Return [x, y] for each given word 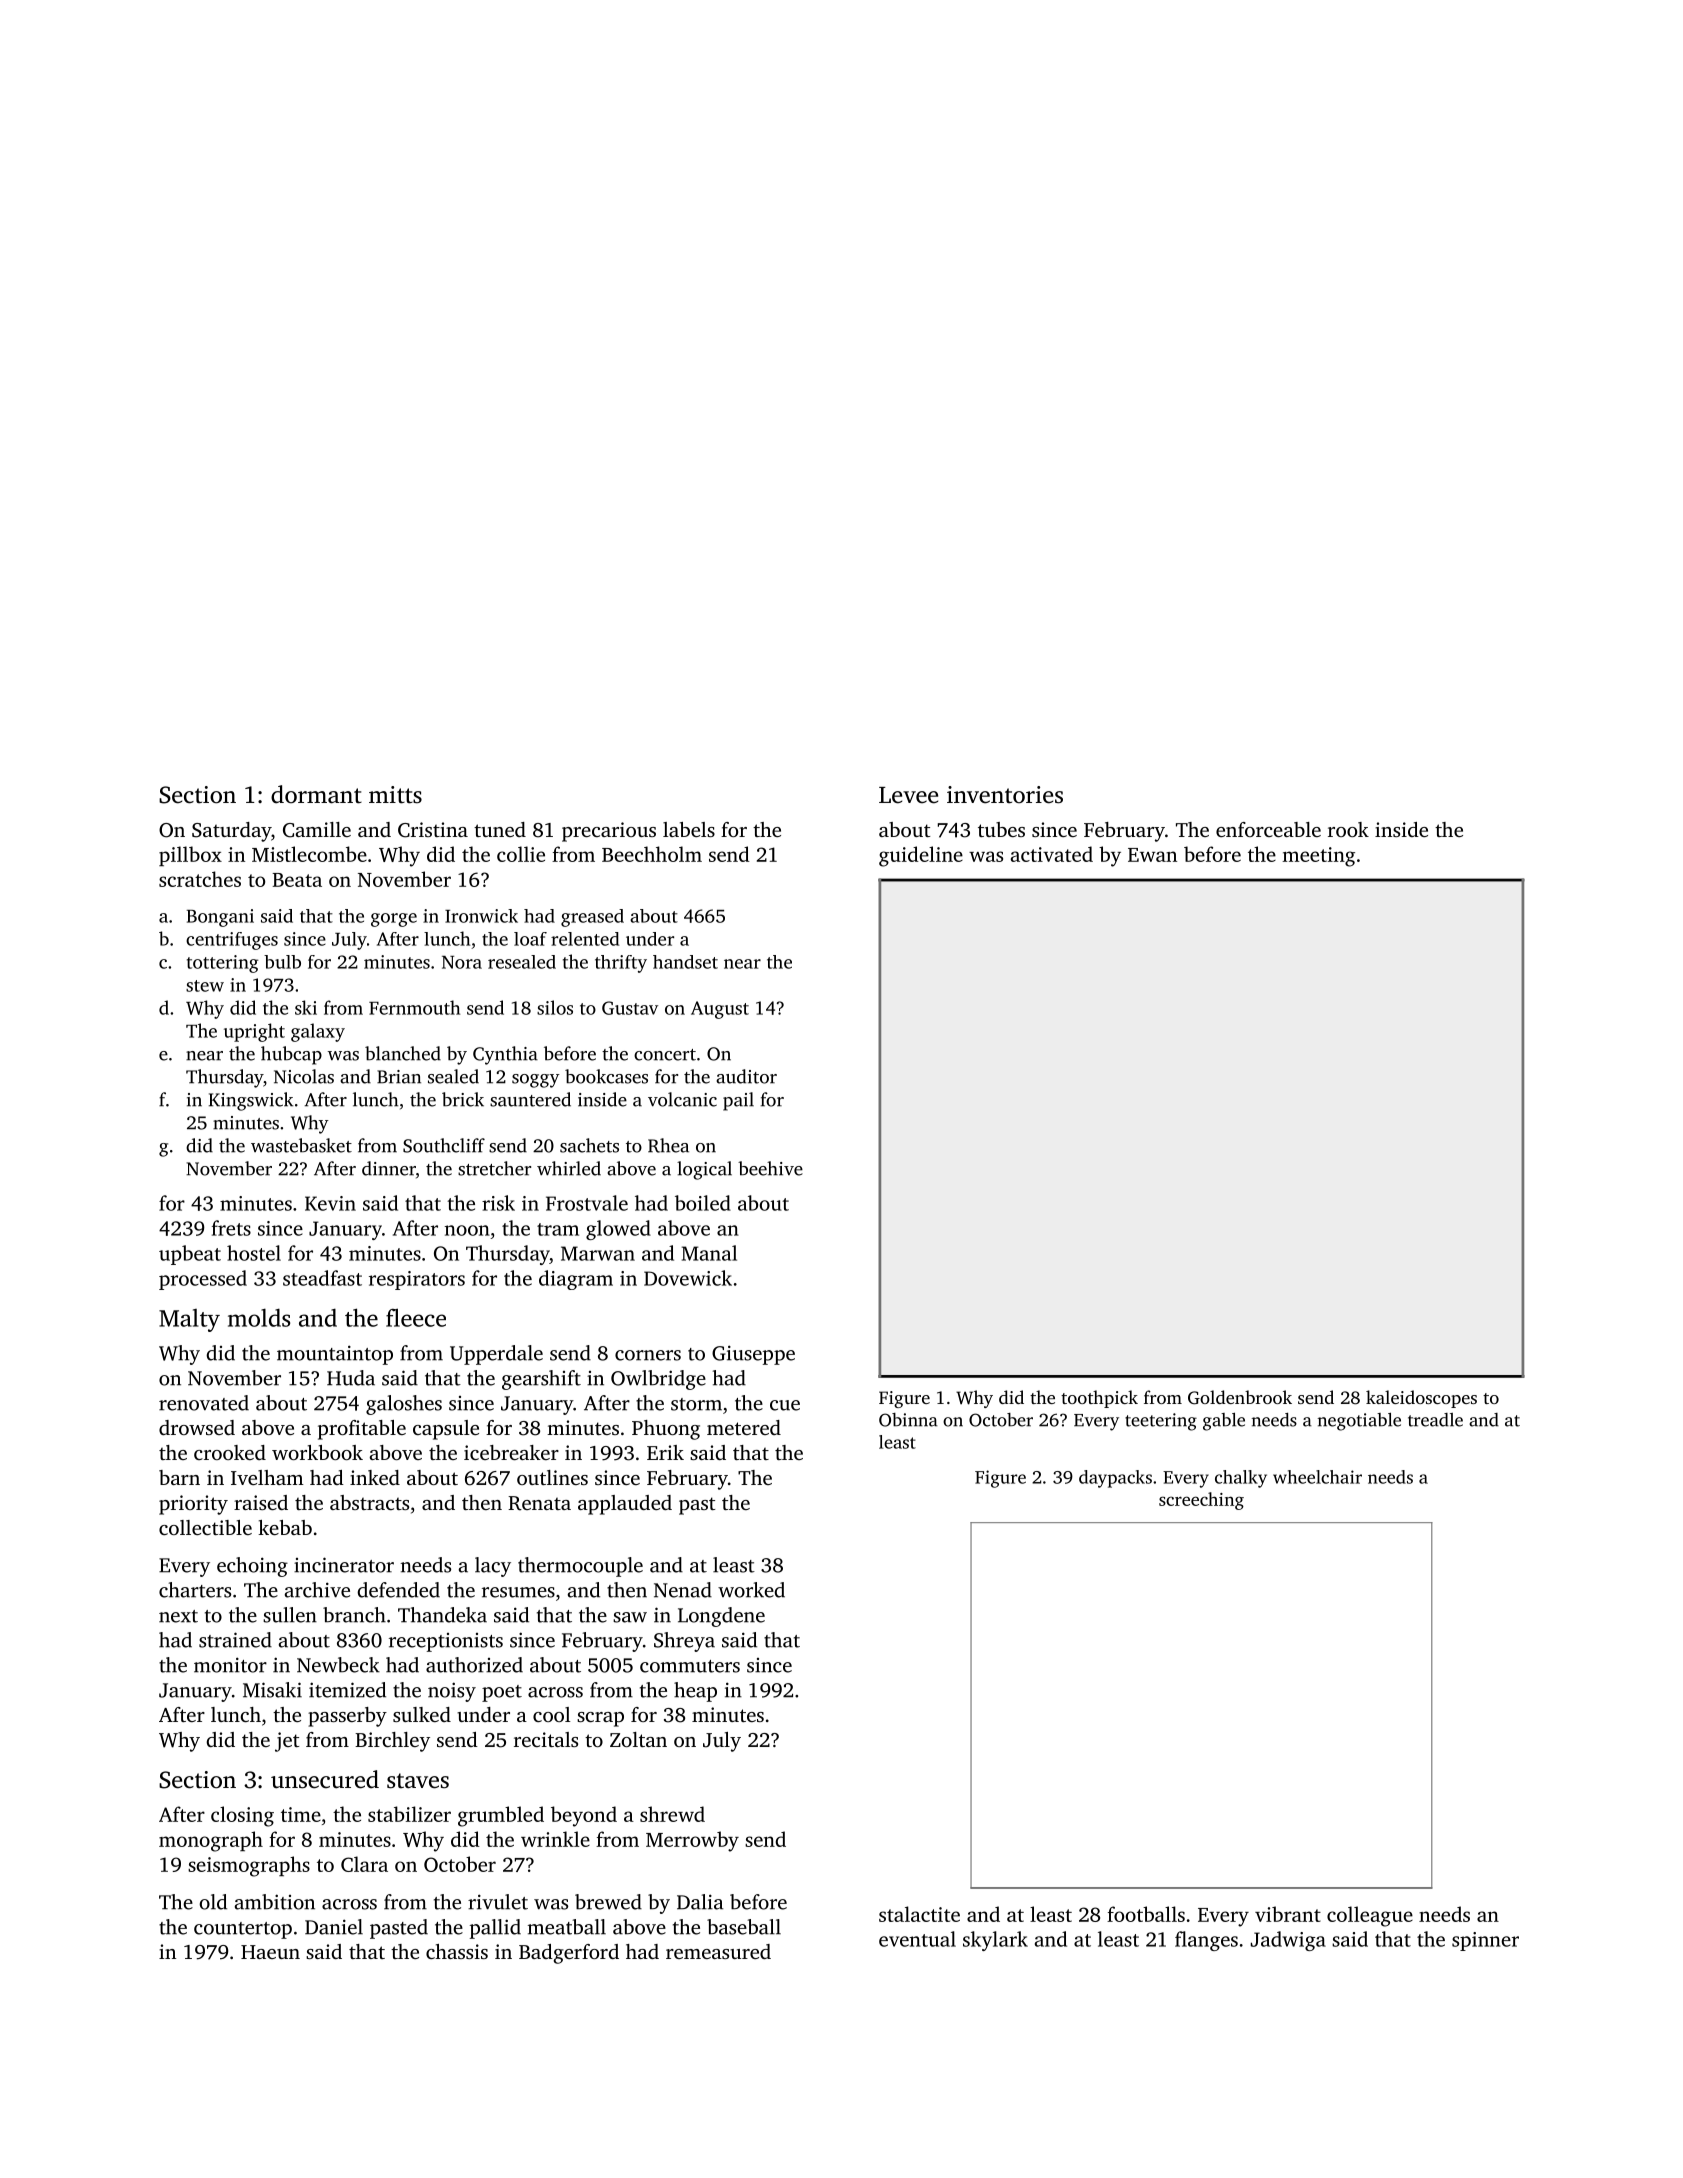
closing [242, 1816]
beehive [770, 1168]
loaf [530, 939]
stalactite [919, 1914]
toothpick [1099, 1399]
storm [696, 1404]
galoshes [404, 1405]
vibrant [1288, 1914]
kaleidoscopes [1421, 1399]
